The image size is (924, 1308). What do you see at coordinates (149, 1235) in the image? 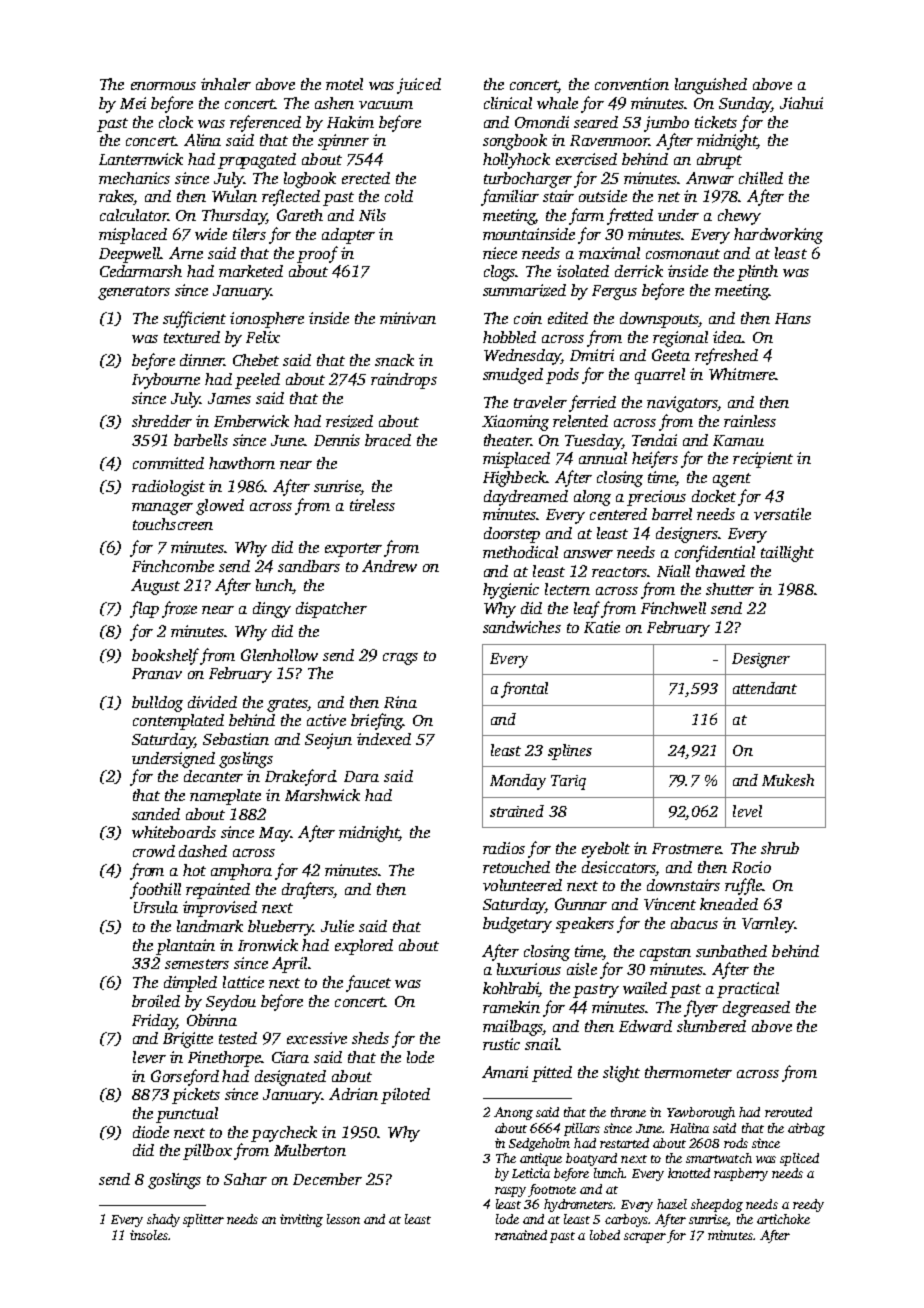
I see `insoles` at bounding box center [149, 1235].
